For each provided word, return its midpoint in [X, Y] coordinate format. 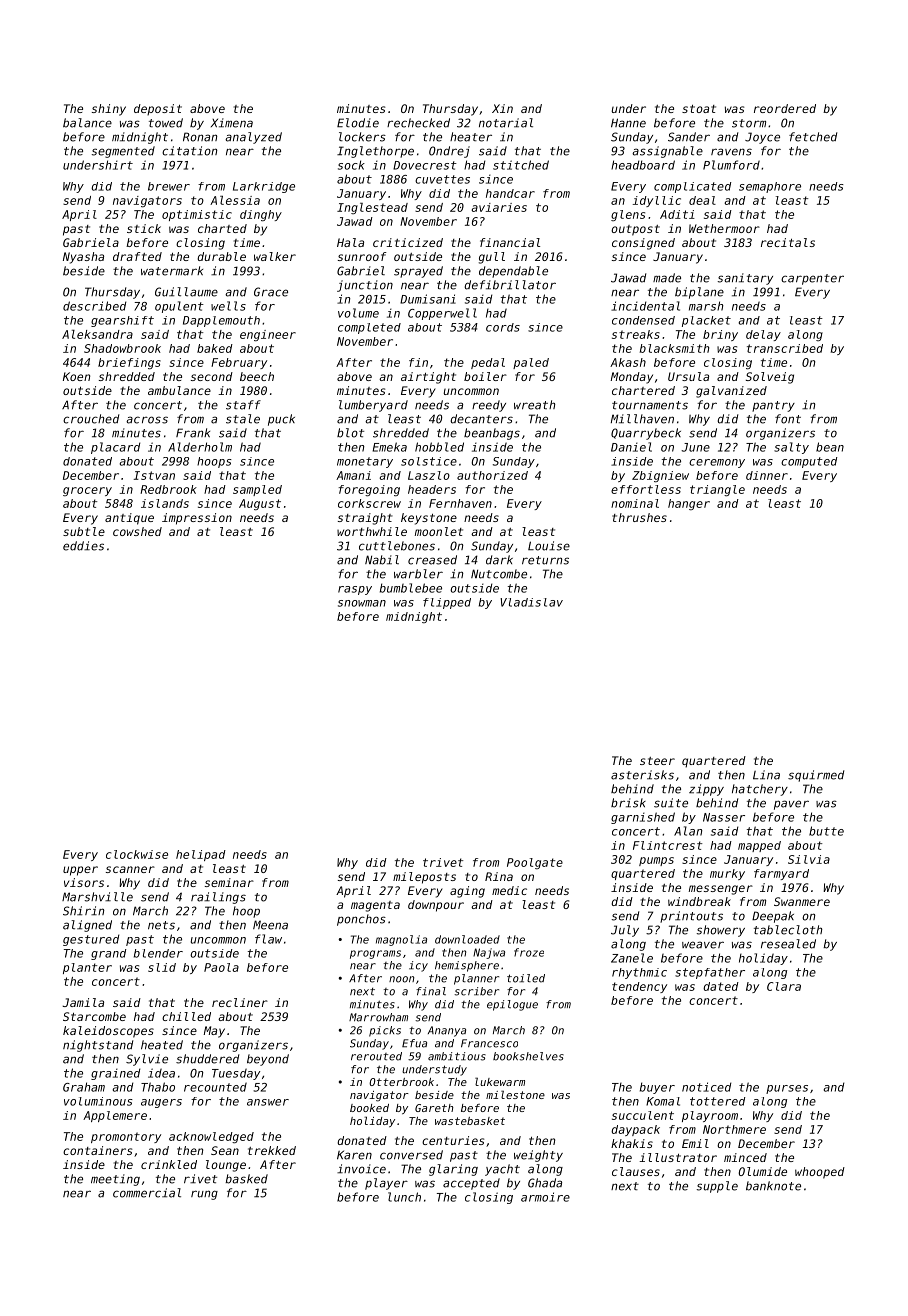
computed [809, 462]
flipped [447, 603]
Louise [549, 546]
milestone [515, 1094]
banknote [773, 1186]
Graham [84, 1087]
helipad [201, 855]
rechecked [418, 123]
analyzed [253, 138]
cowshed [137, 531]
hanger [689, 504]
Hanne [628, 123]
